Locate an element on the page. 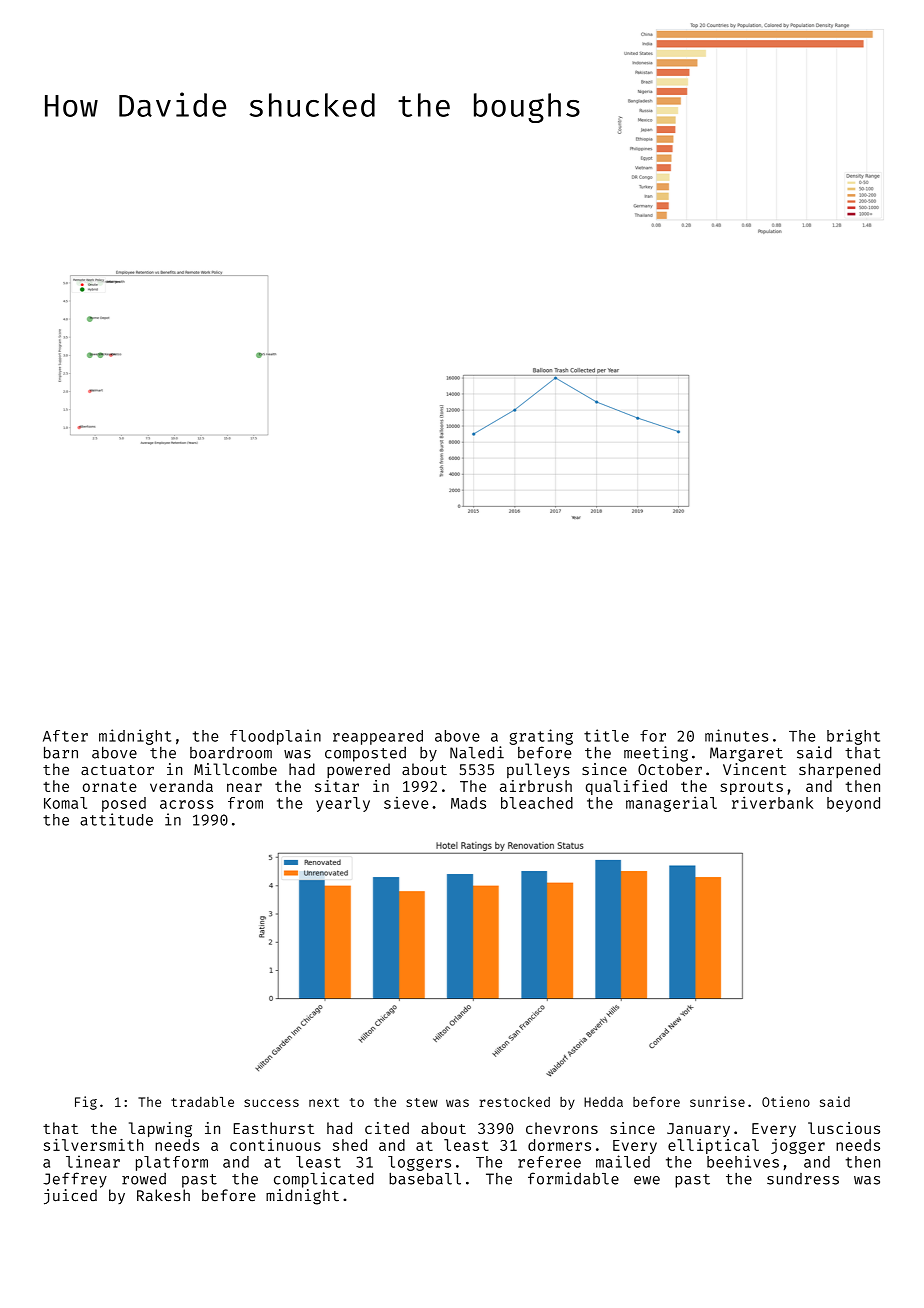  platform is located at coordinates (172, 1163).
